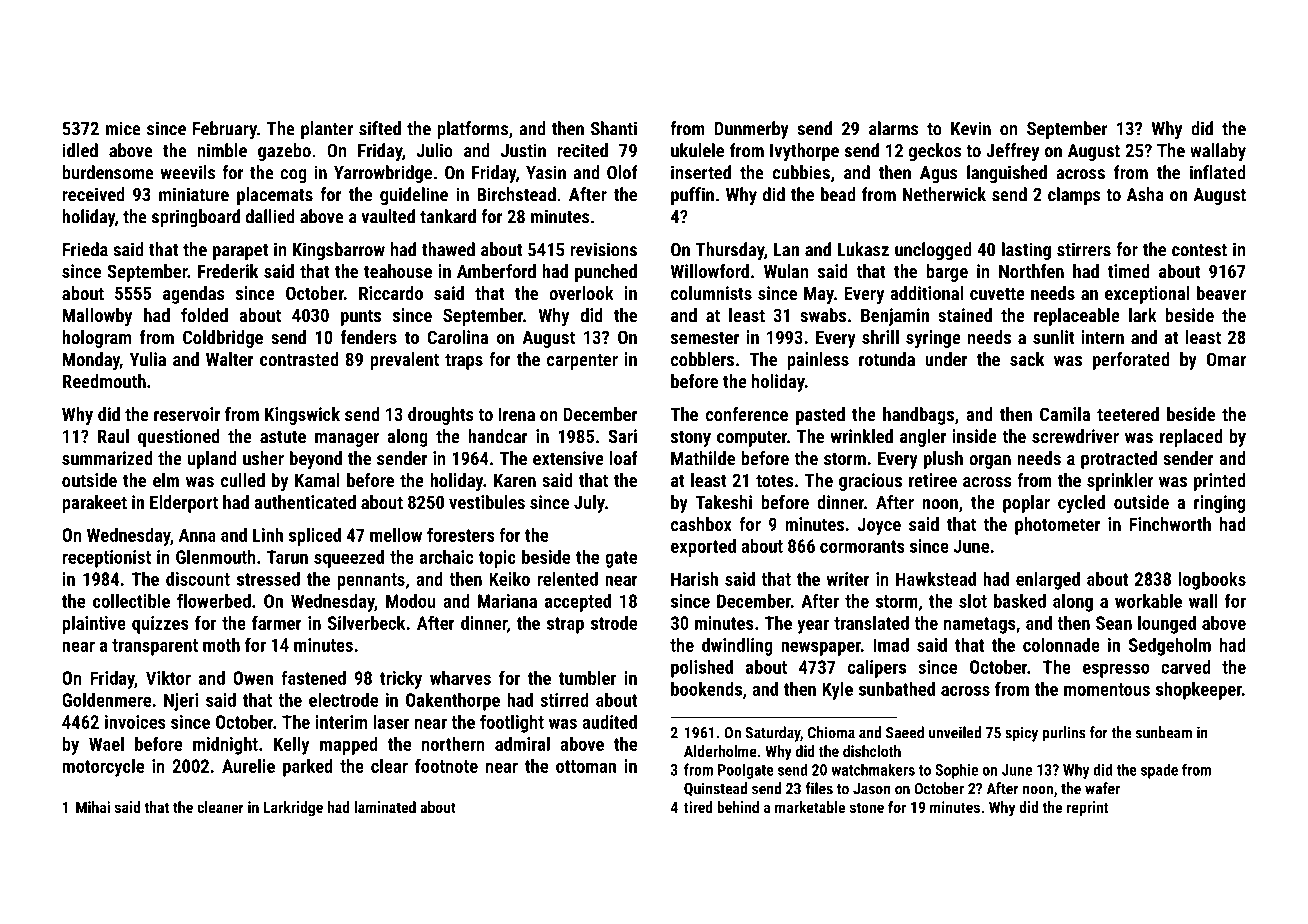  What do you see at coordinates (701, 524) in the screenshot?
I see `cashbox` at bounding box center [701, 524].
